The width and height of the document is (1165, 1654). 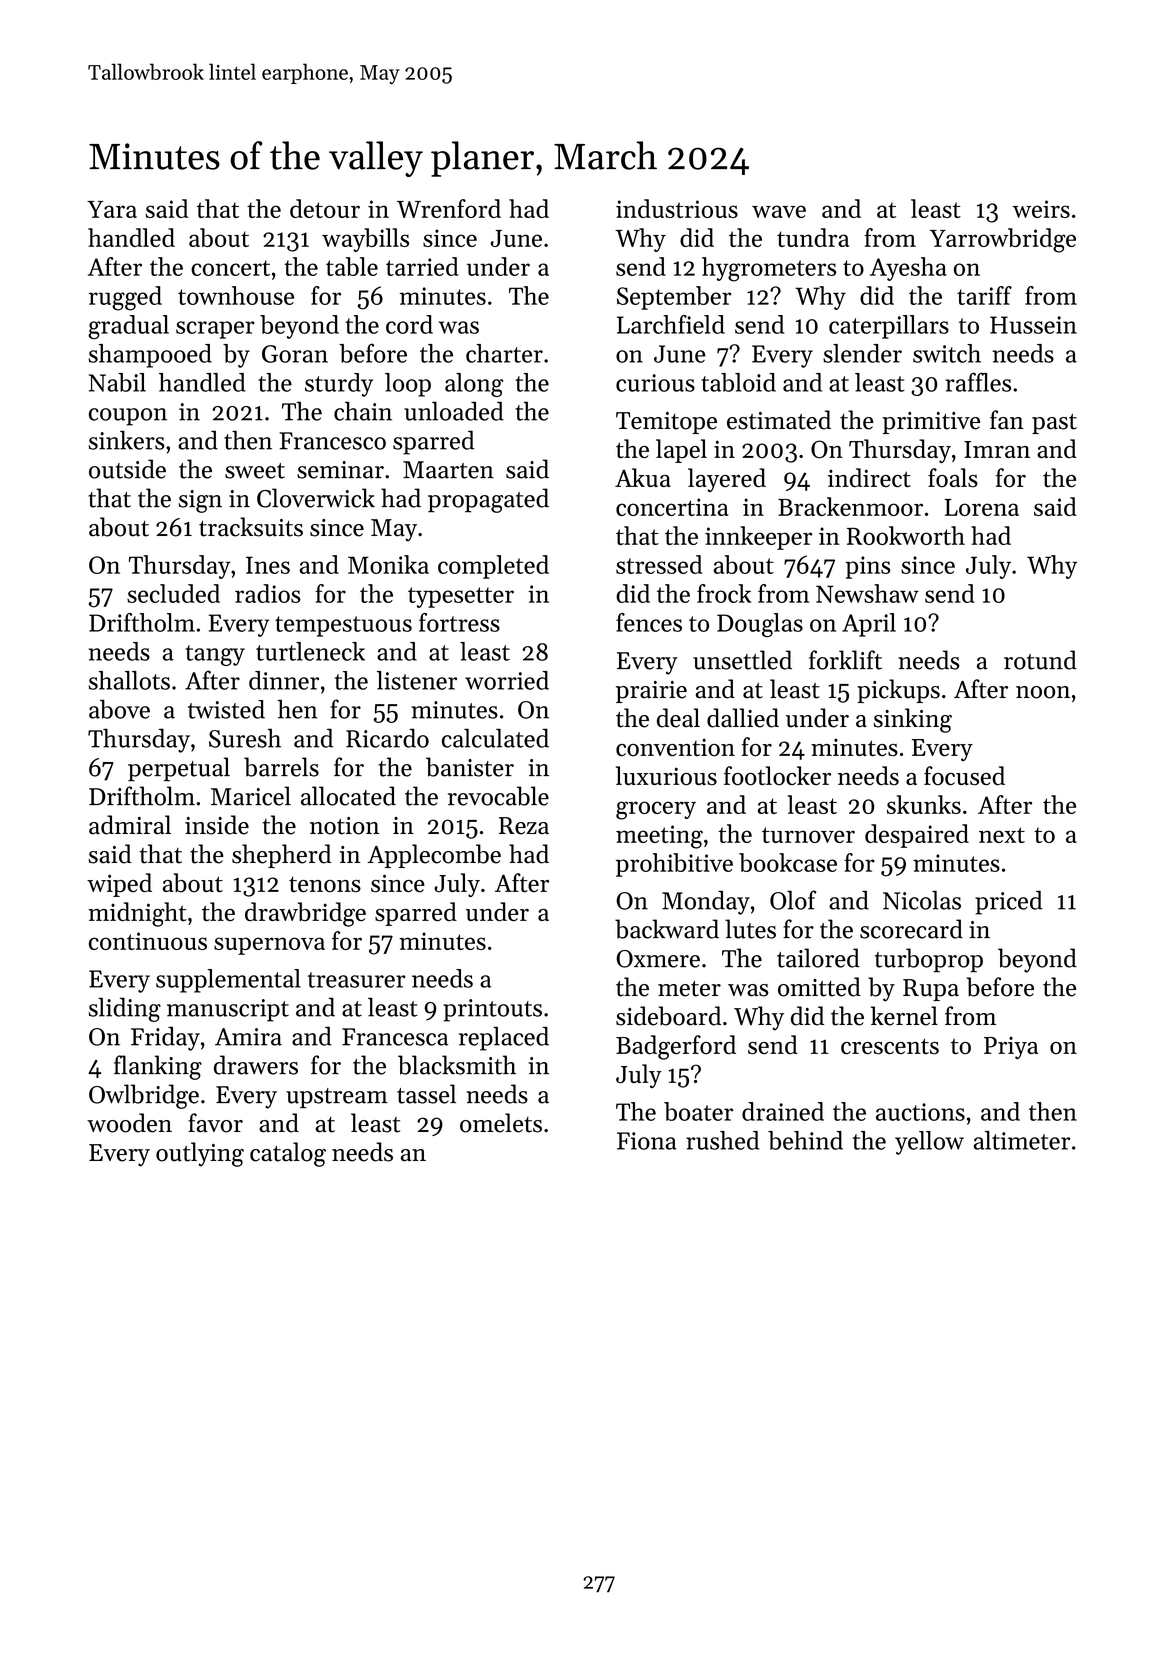 What do you see at coordinates (200, 1154) in the document?
I see `outlying` at bounding box center [200, 1154].
